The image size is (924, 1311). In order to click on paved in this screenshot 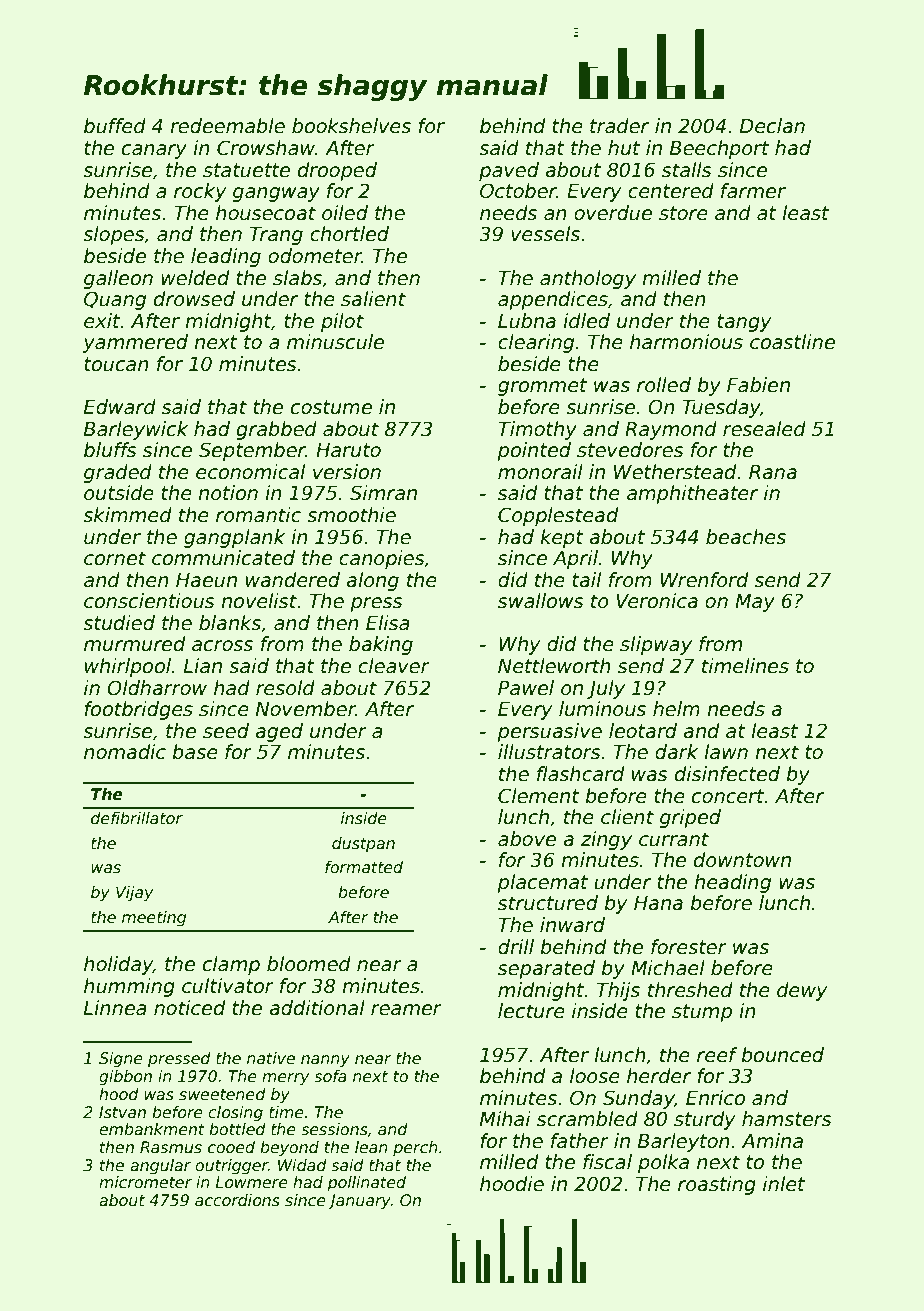, I will do `click(509, 171)`.
